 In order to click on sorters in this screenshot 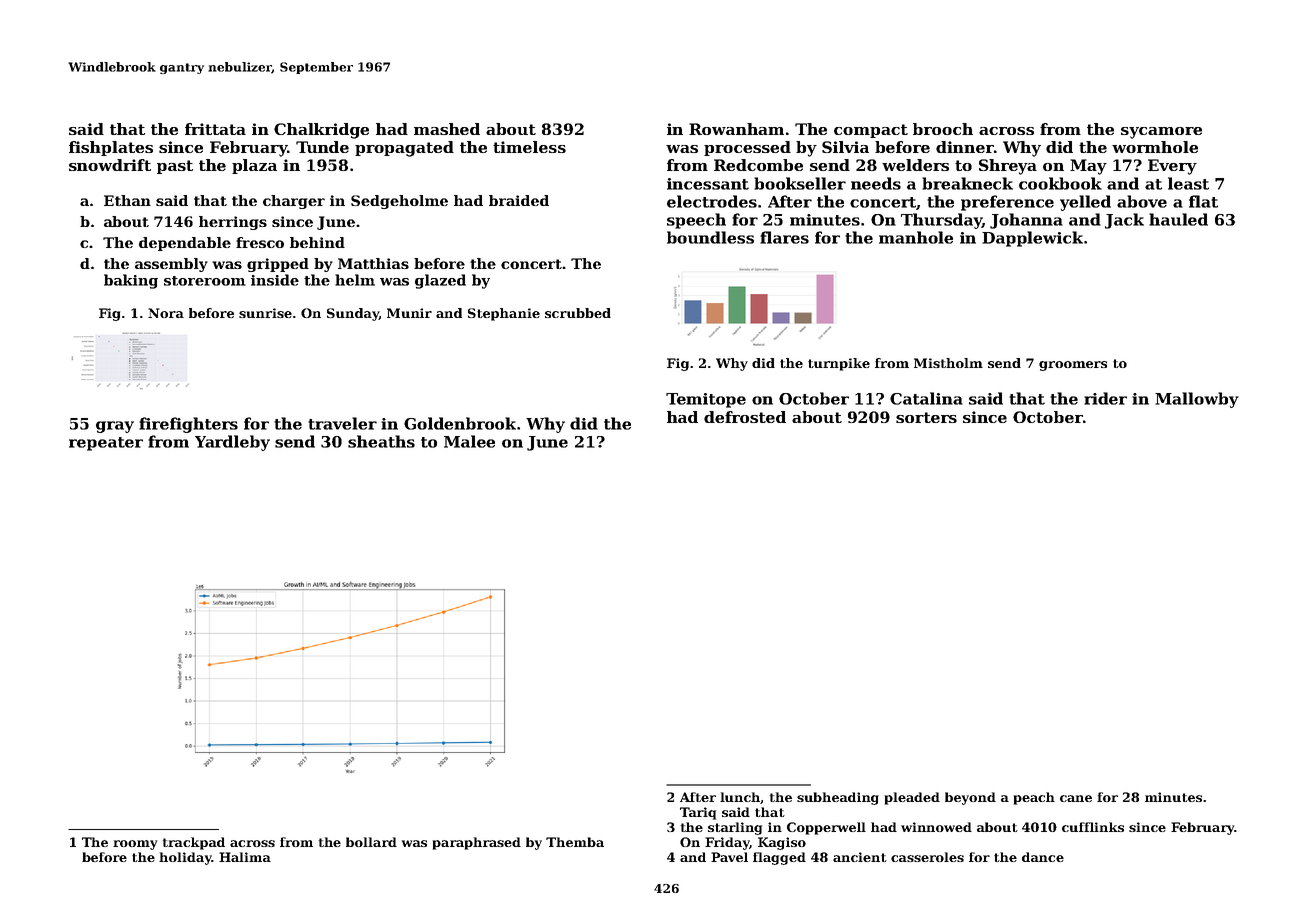, I will do `click(926, 417)`.
